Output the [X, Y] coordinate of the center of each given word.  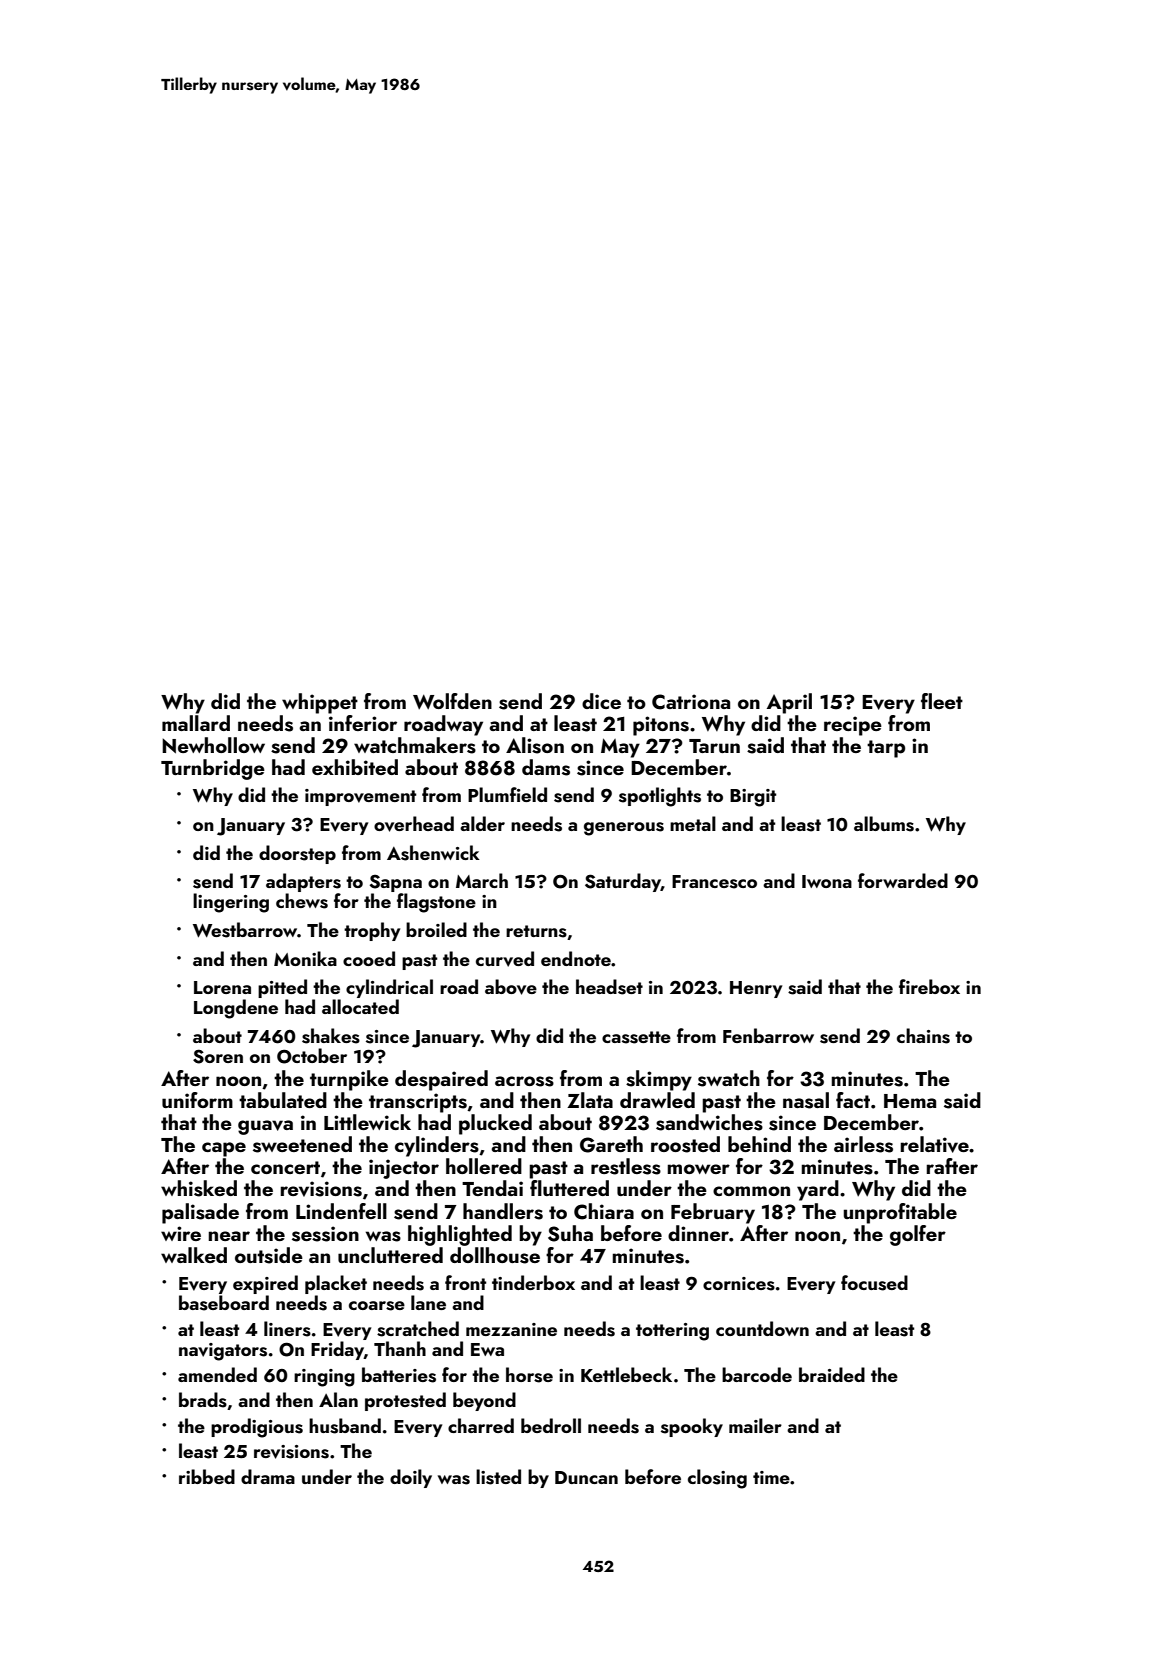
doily [411, 1478]
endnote [576, 958]
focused [874, 1283]
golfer [918, 1235]
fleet [942, 701]
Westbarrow [245, 930]
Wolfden [452, 701]
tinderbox [533, 1282]
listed [498, 1477]
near [229, 1236]
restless [626, 1166]
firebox [929, 986]
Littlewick [367, 1122]
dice [601, 701]
